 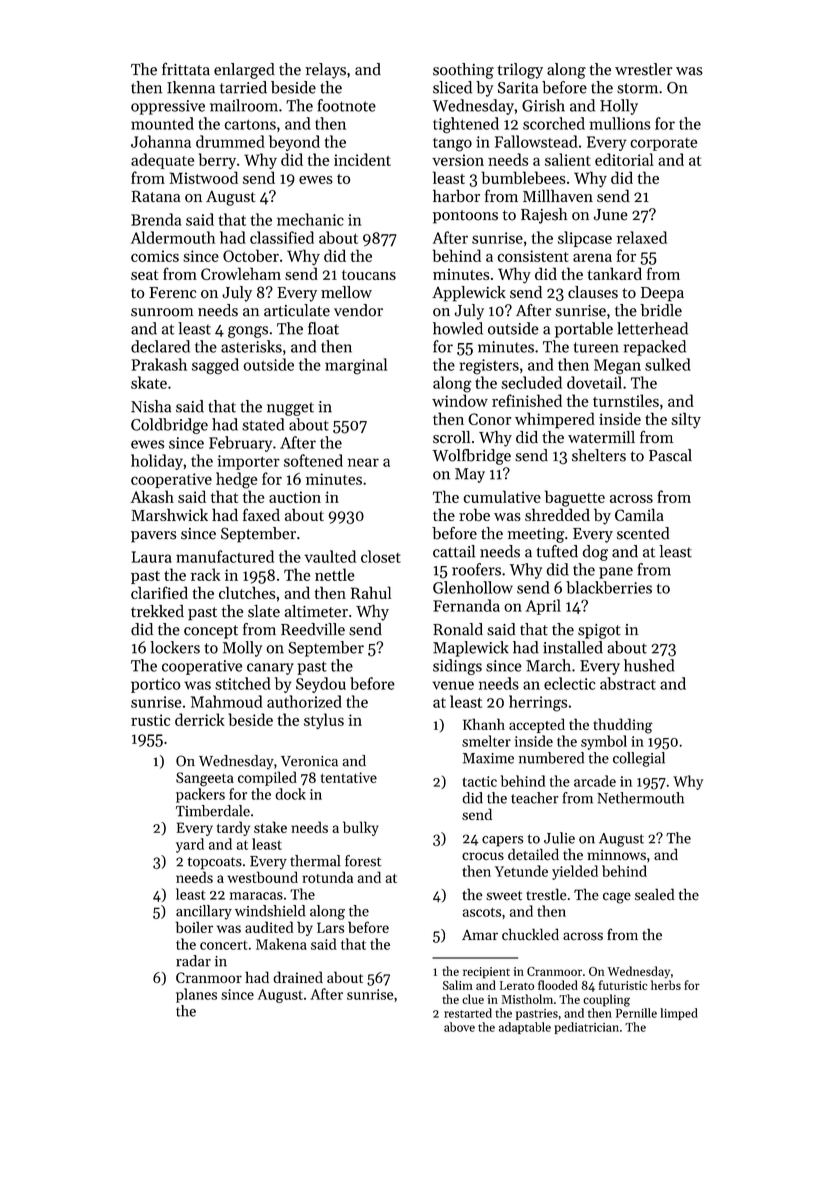 What do you see at coordinates (520, 71) in the image?
I see `trilogy` at bounding box center [520, 71].
